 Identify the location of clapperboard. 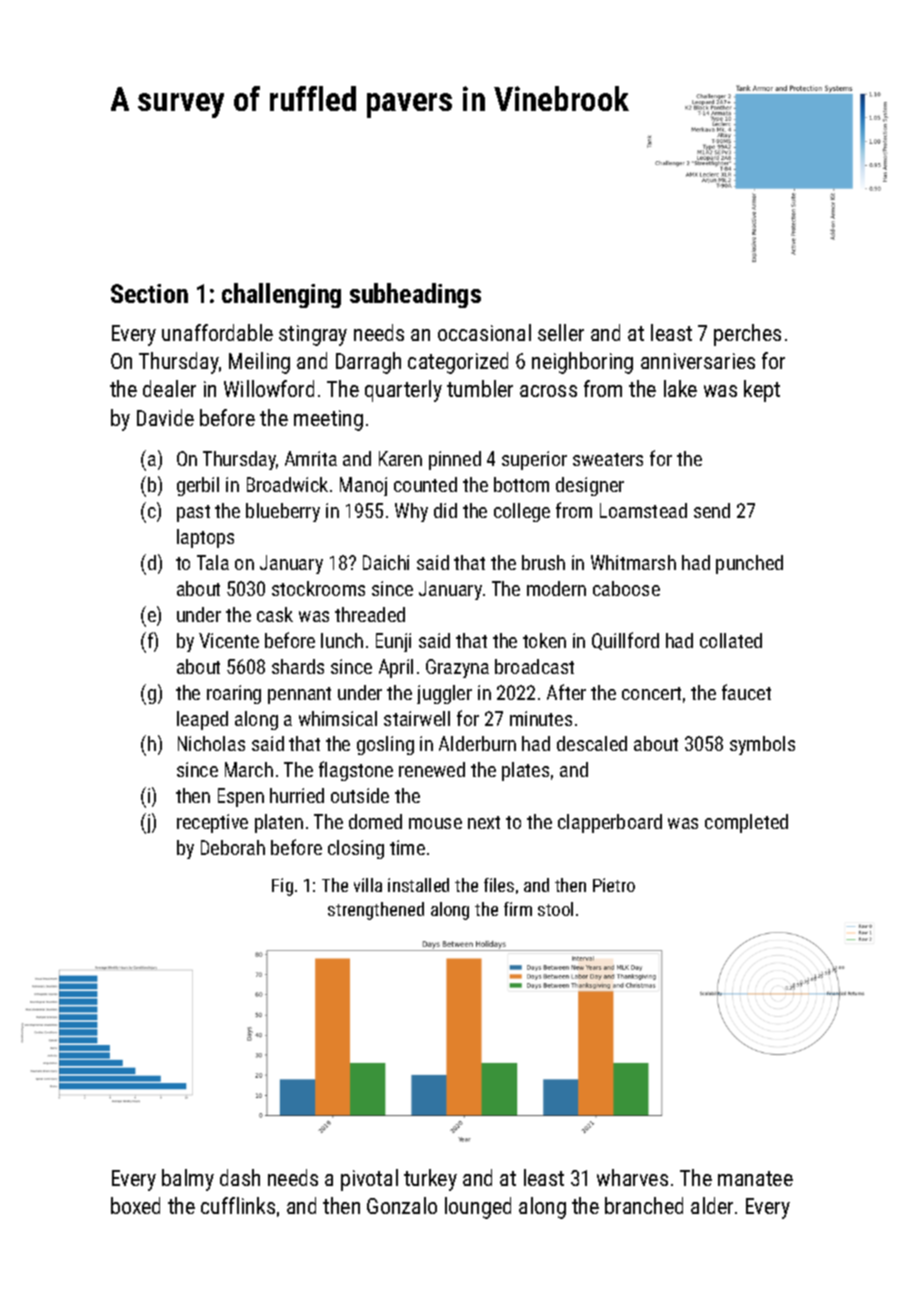
(610, 823).
